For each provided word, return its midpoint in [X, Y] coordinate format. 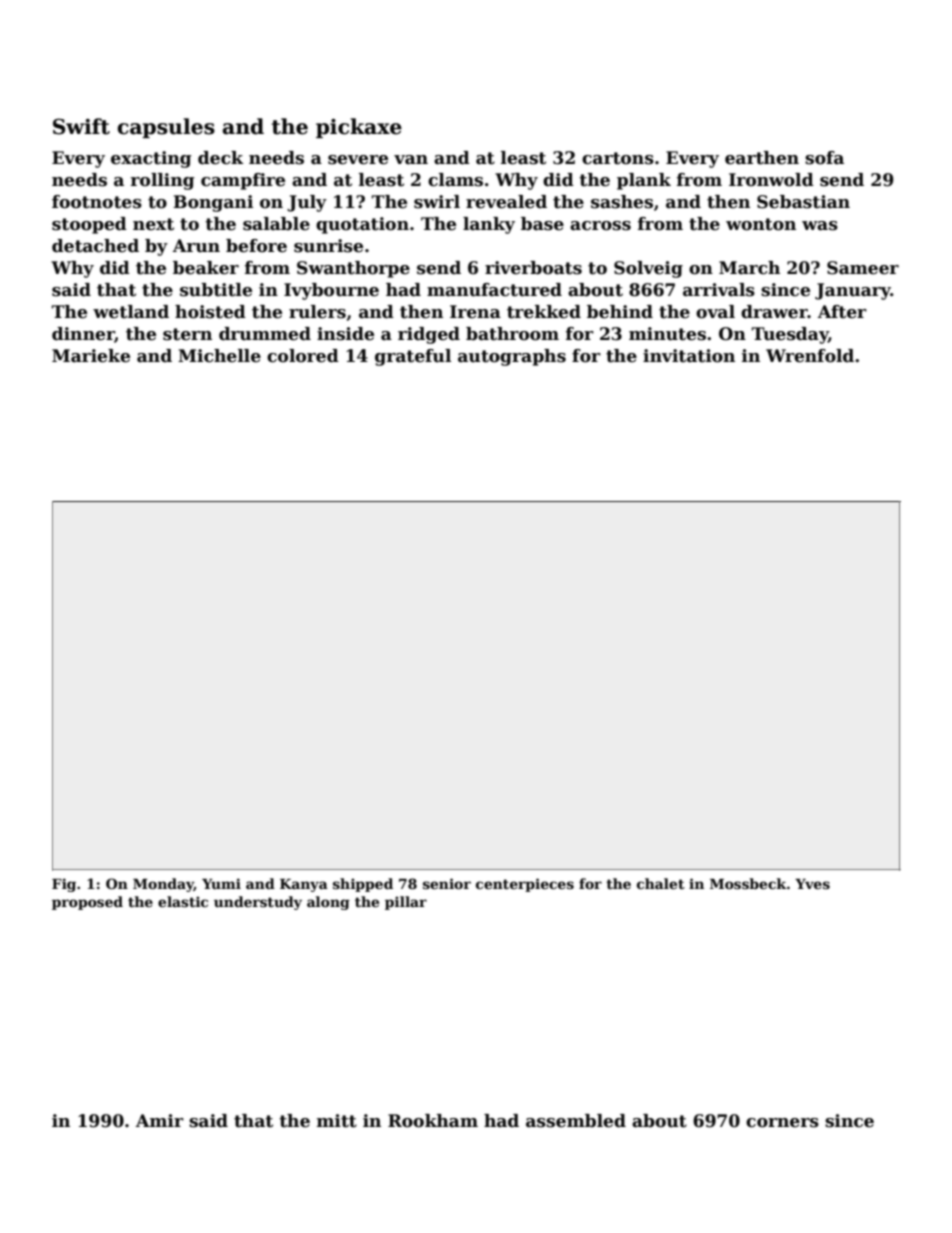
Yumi [221, 883]
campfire [243, 181]
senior [447, 883]
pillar [406, 903]
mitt [337, 1121]
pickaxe [359, 128]
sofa [824, 158]
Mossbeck [748, 883]
